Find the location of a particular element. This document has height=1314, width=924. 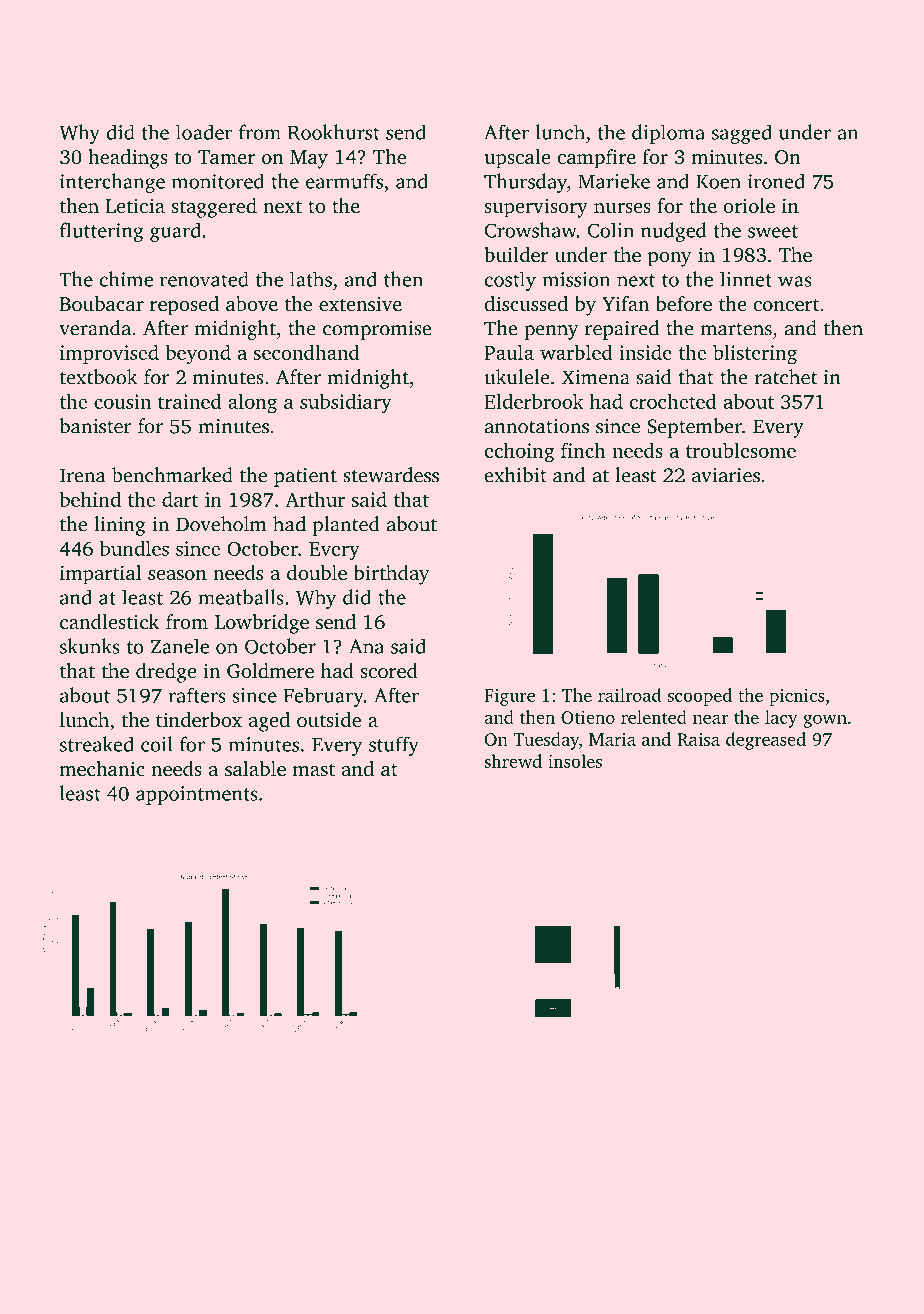

exhibit is located at coordinates (515, 475).
